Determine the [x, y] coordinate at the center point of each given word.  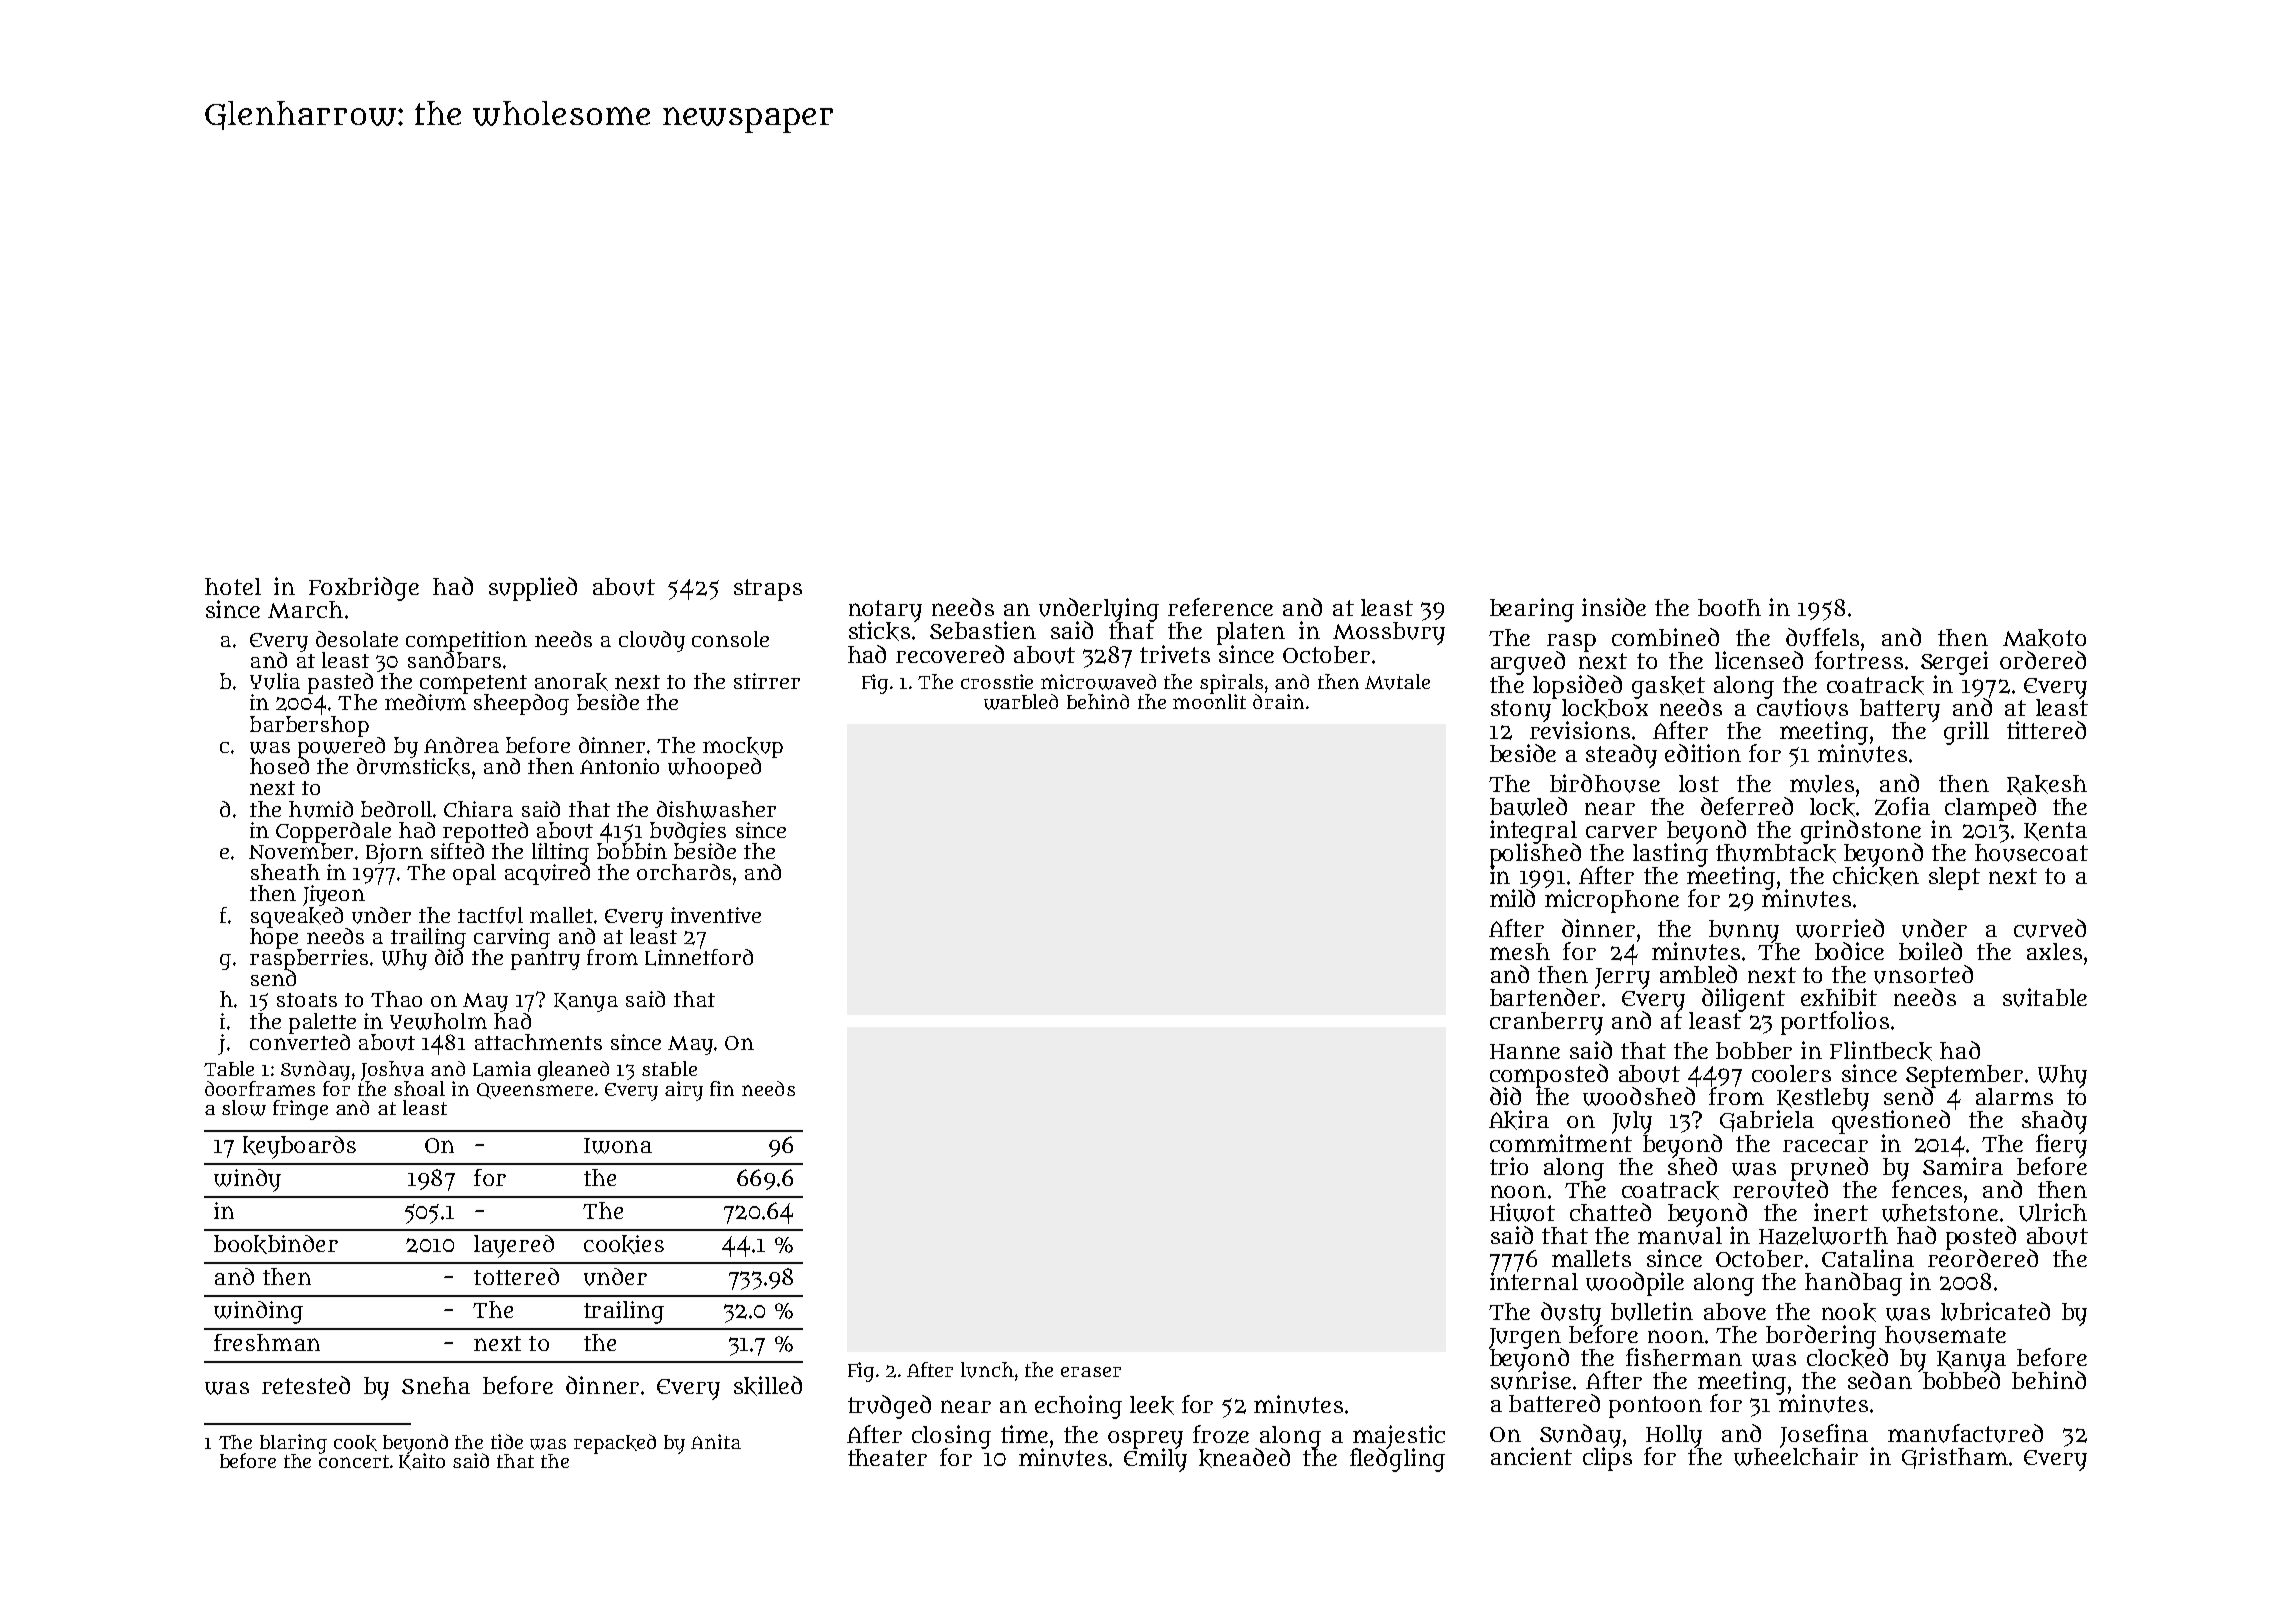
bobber [1754, 1050]
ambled [1698, 974]
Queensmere [535, 1091]
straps [768, 590]
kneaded [1244, 1458]
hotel [233, 586]
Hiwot [1522, 1212]
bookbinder [276, 1244]
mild [1512, 898]
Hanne [1525, 1051]
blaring [293, 1444]
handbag [1853, 1284]
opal [474, 874]
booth [1729, 607]
